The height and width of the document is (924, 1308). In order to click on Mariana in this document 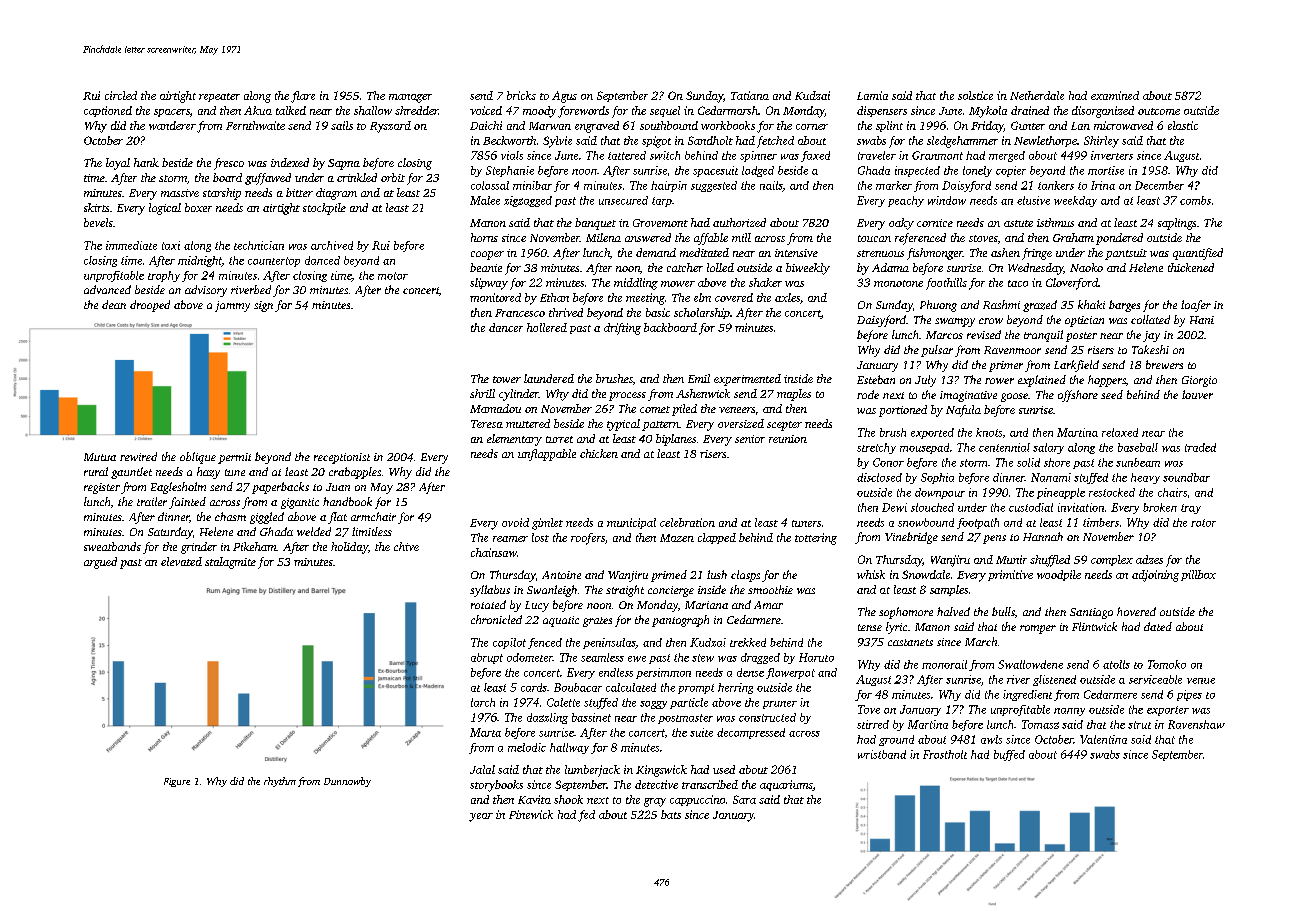, I will do `click(706, 605)`.
